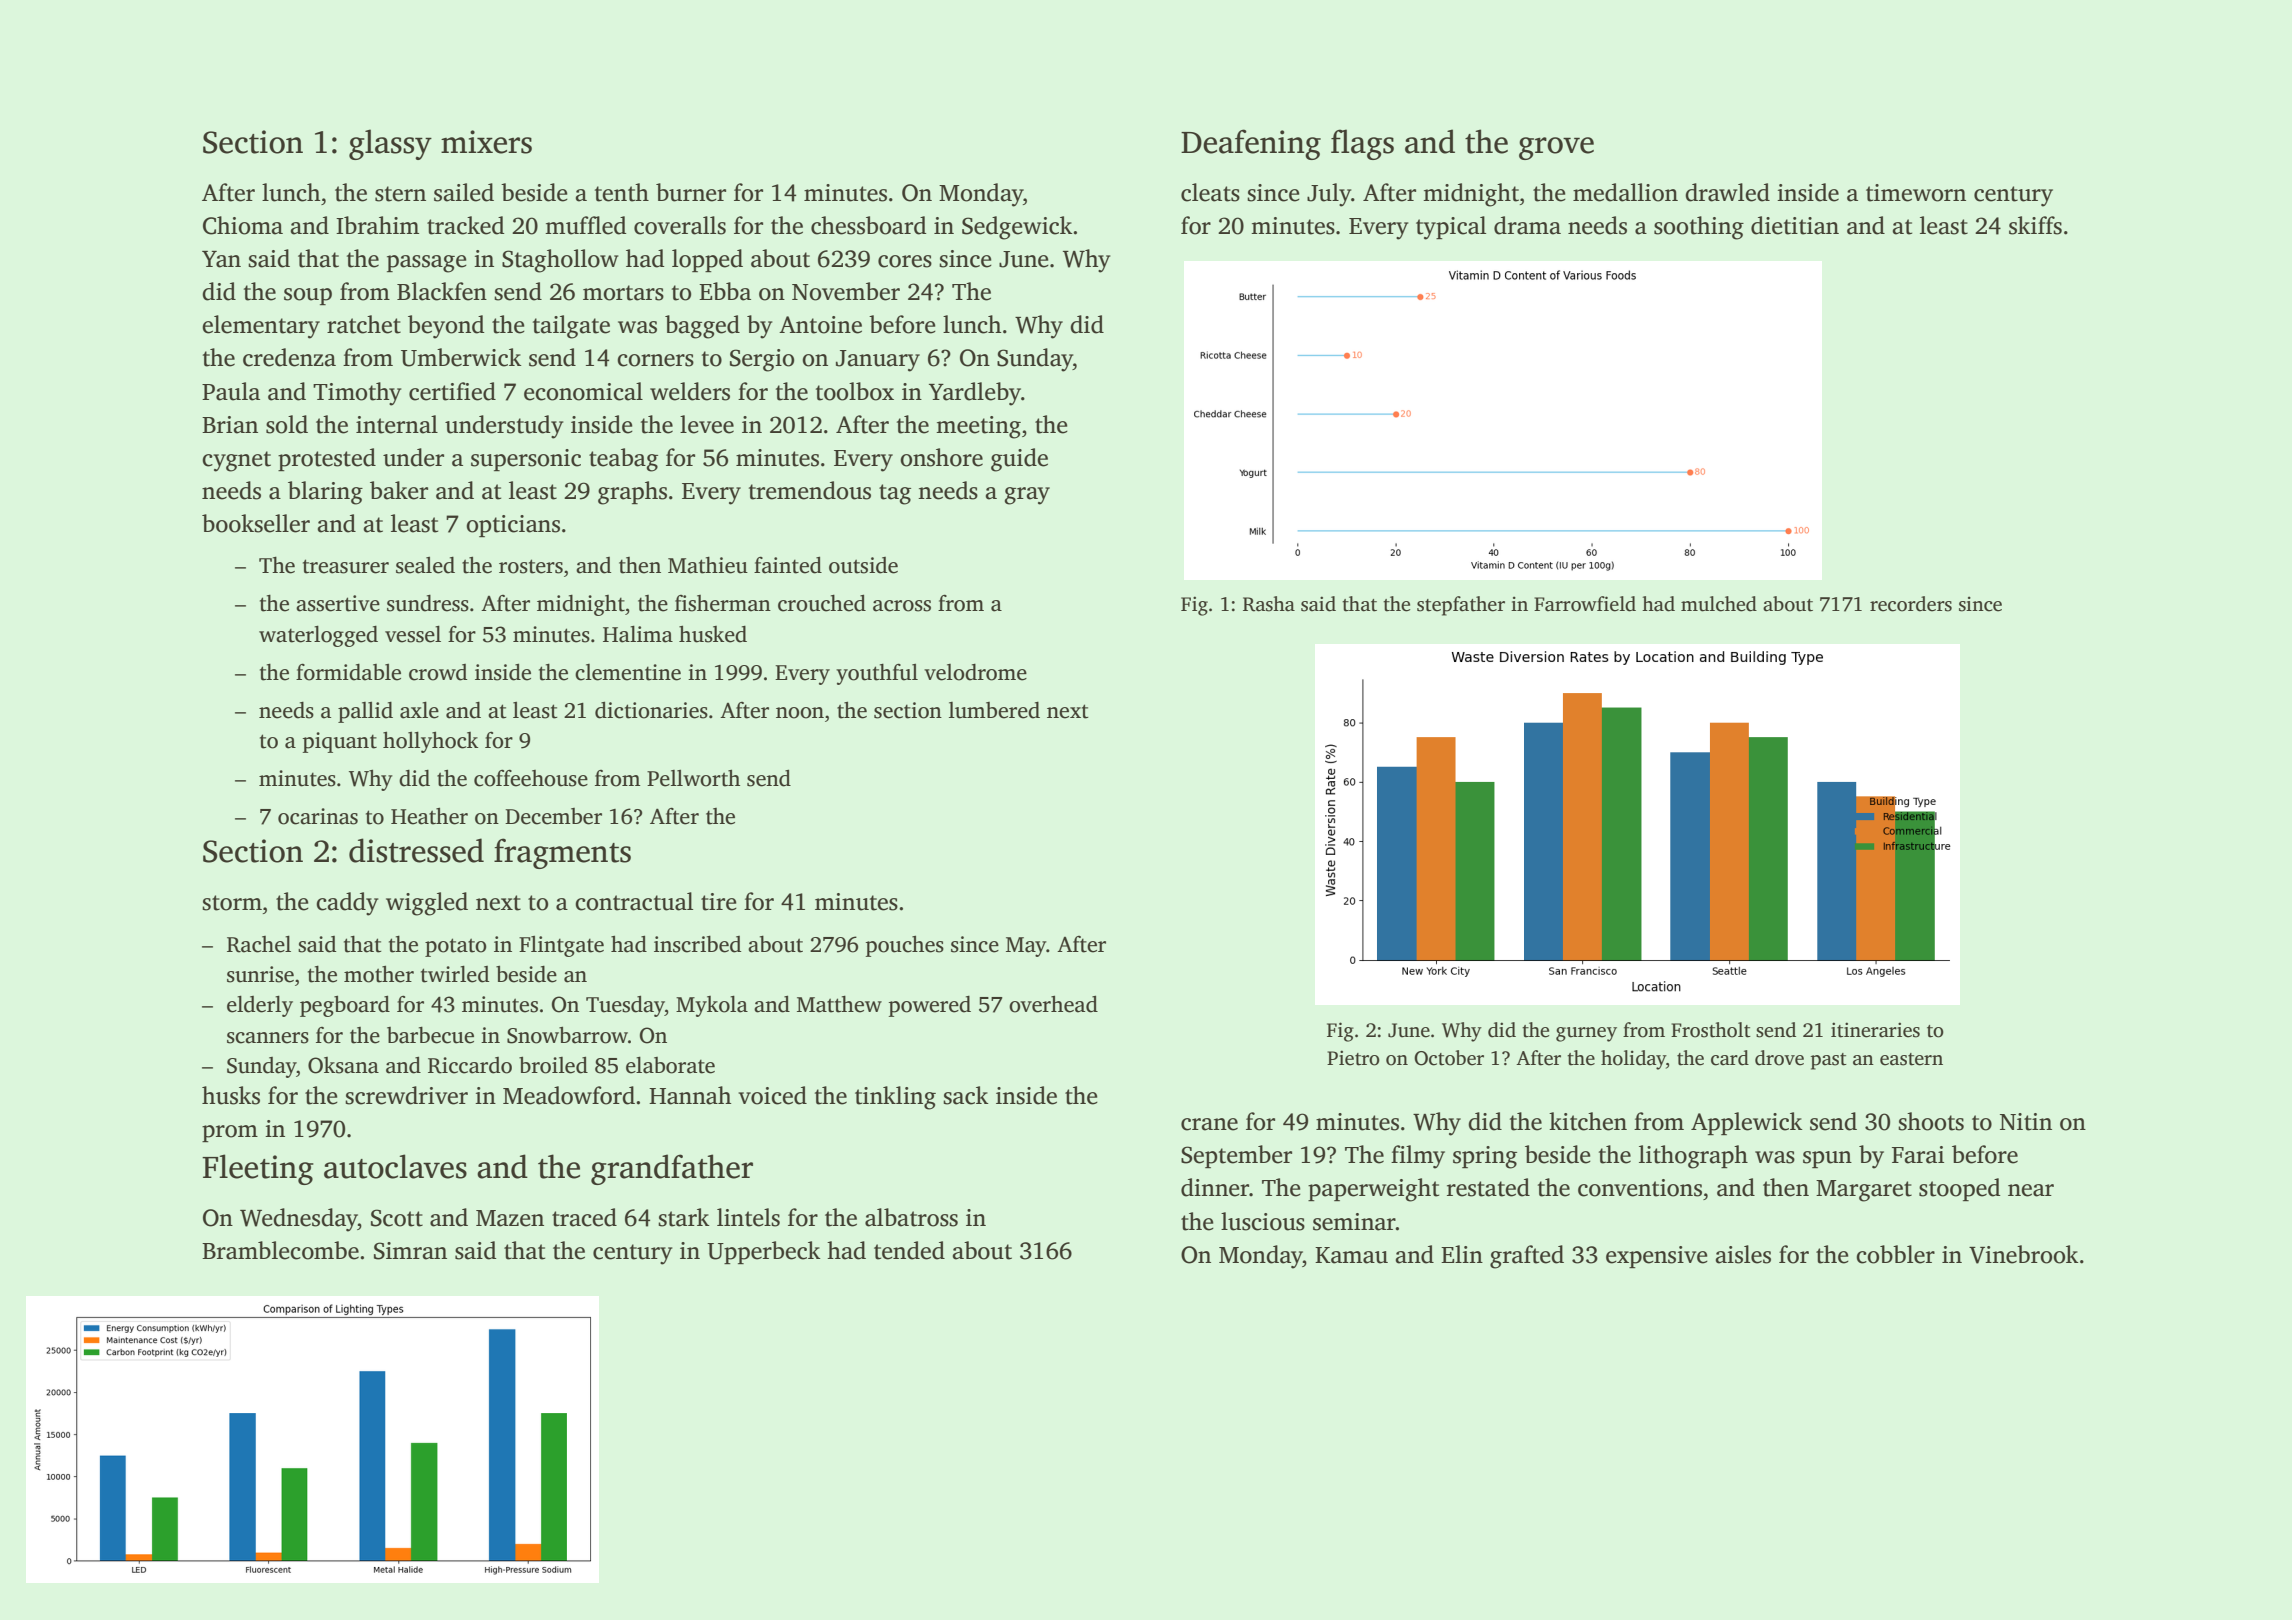 The image size is (2292, 1620). I want to click on mulched, so click(1719, 604).
